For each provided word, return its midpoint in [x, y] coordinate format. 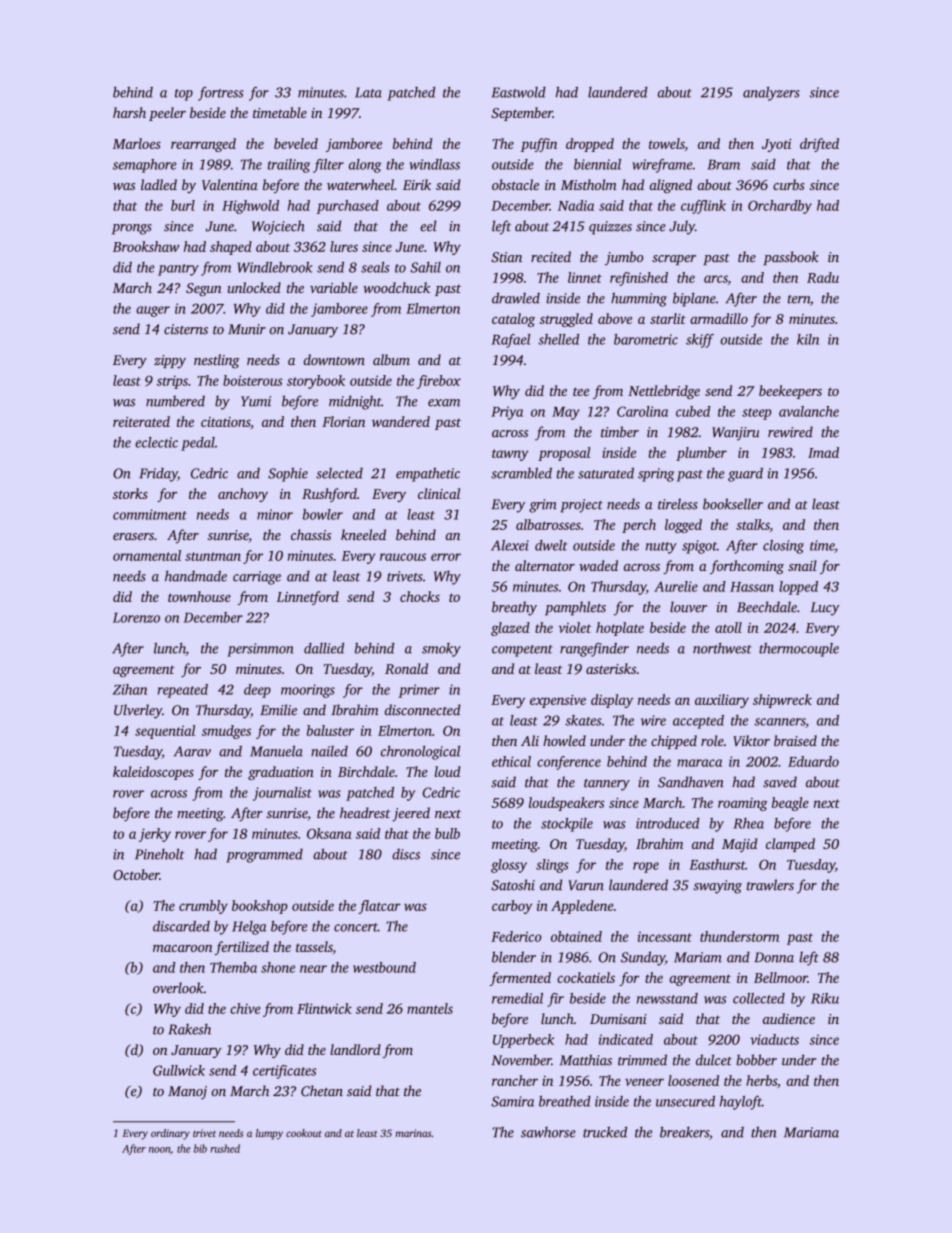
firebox [439, 382]
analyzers [771, 93]
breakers [684, 1132]
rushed [225, 1148]
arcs [716, 279]
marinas [413, 1133]
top [184, 95]
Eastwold [519, 92]
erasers [133, 536]
